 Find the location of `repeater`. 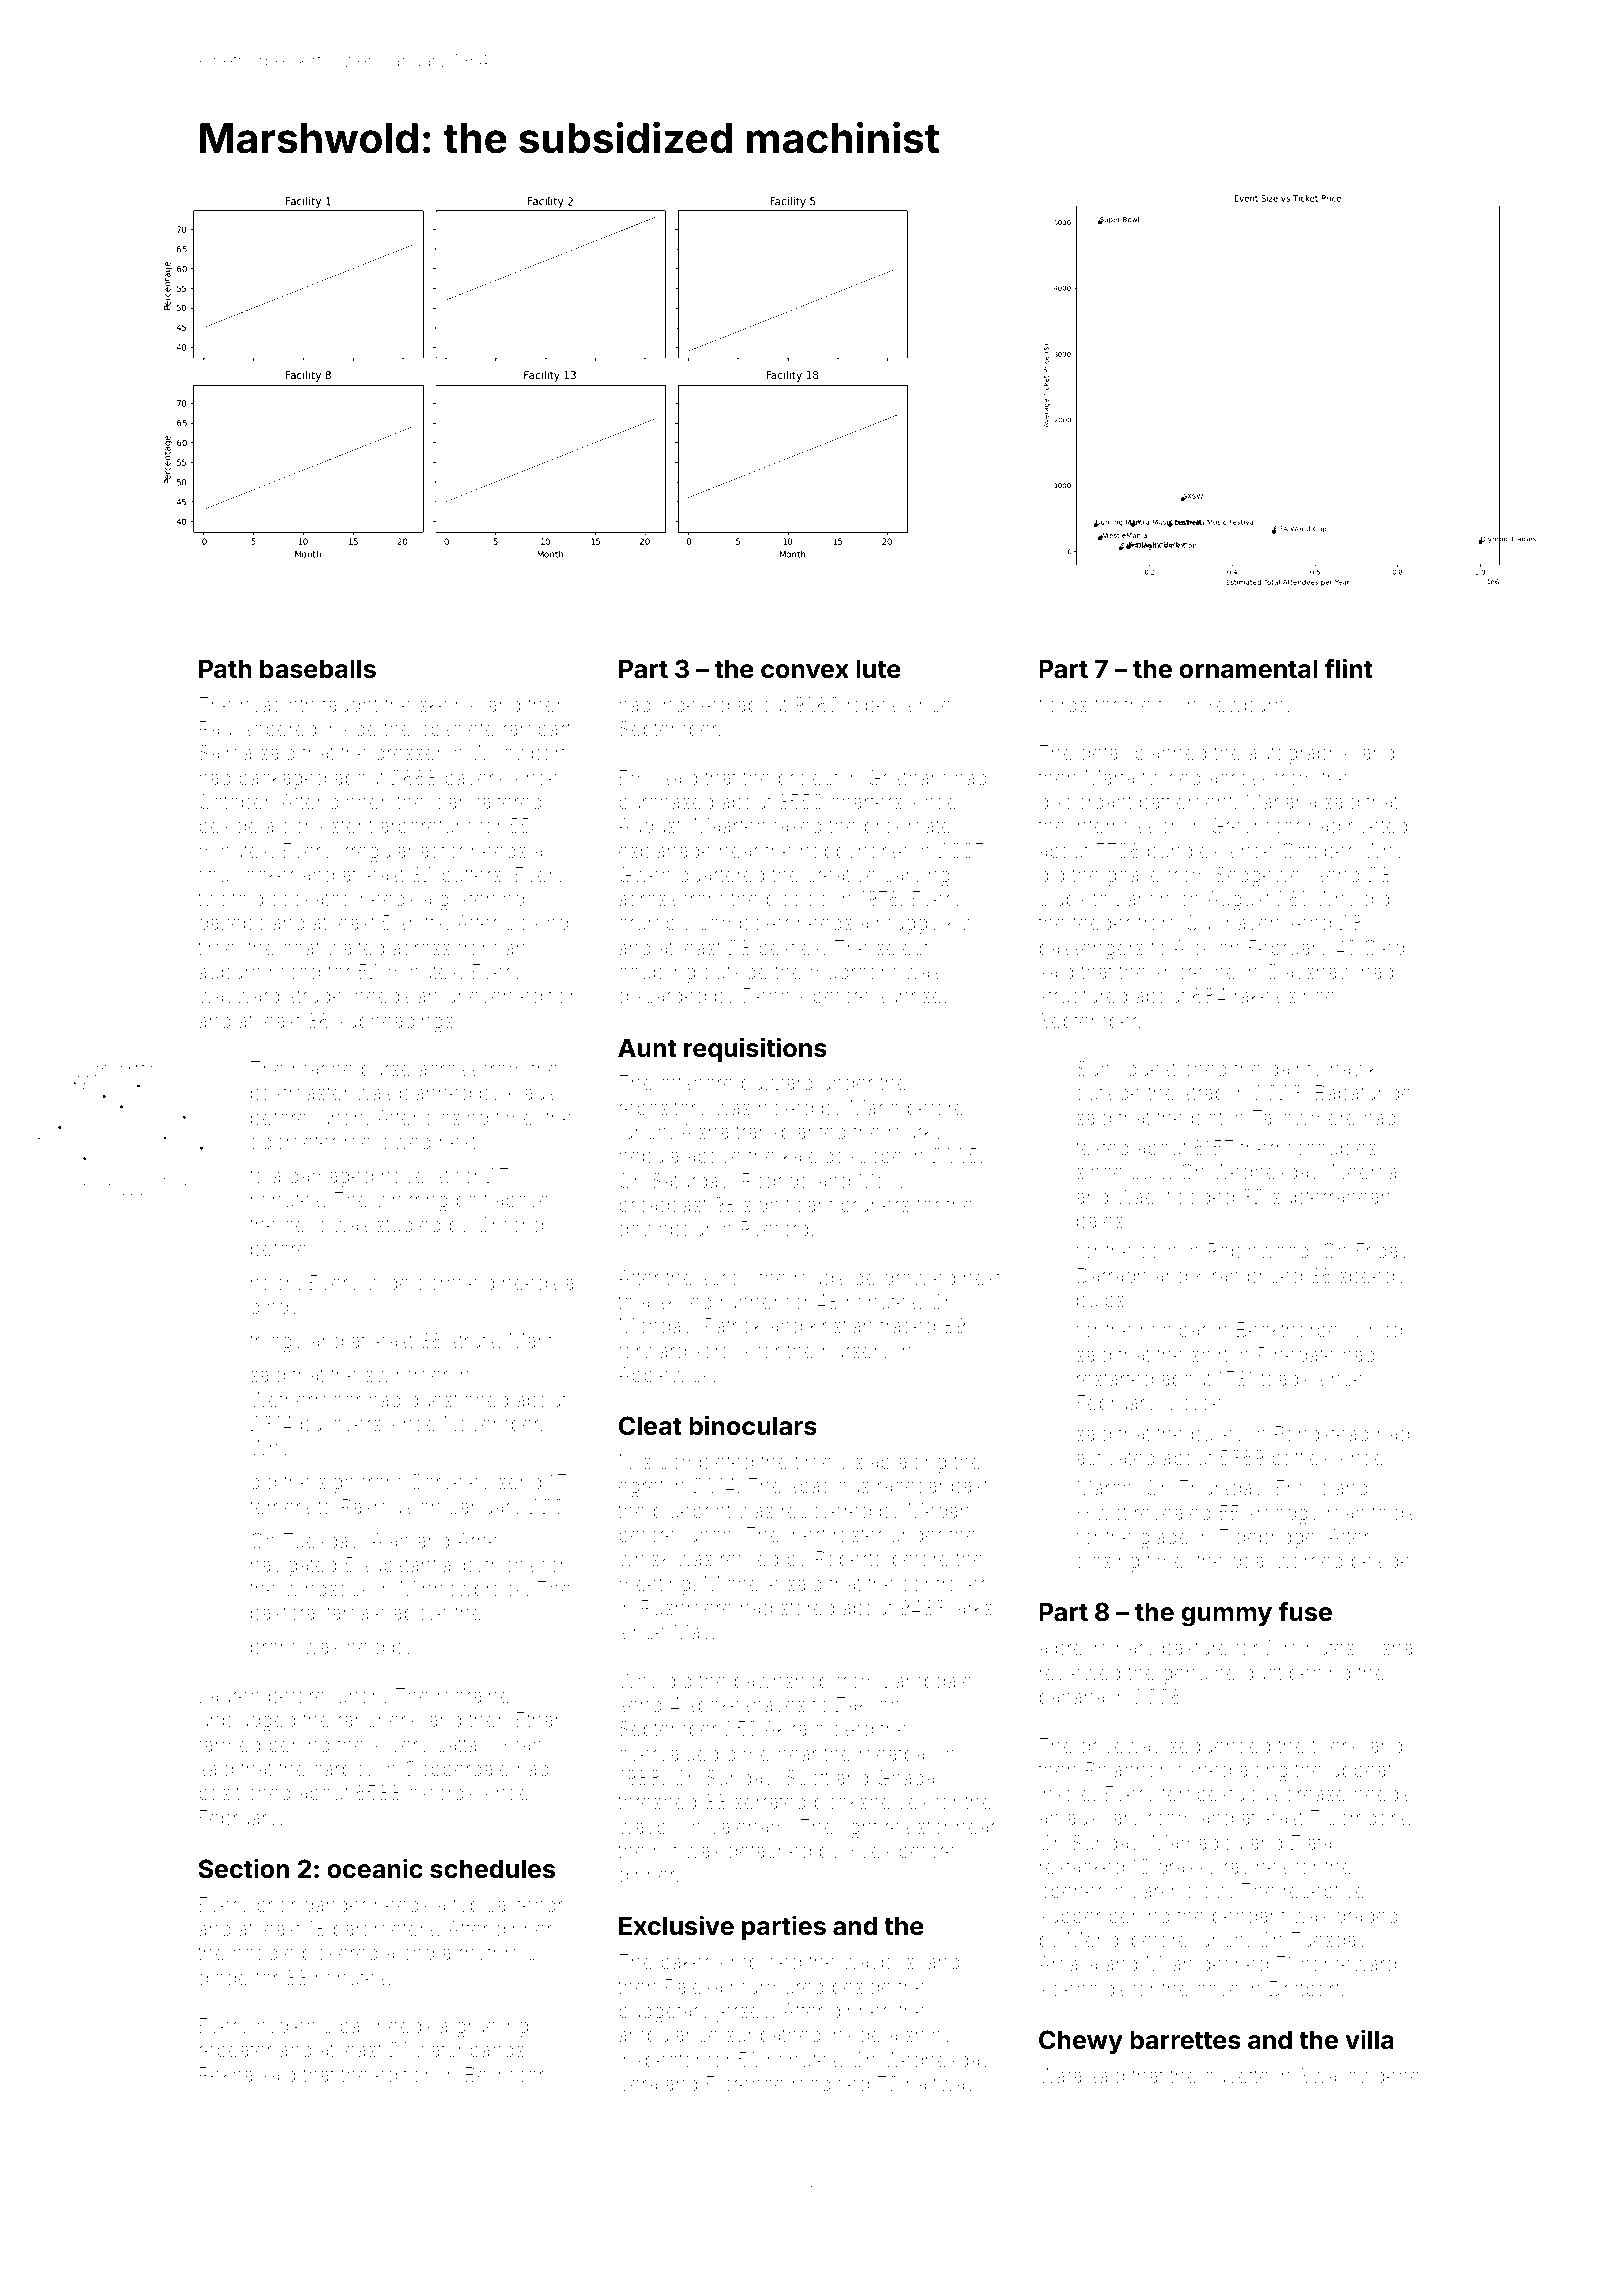

repeater is located at coordinates (235, 2052).
